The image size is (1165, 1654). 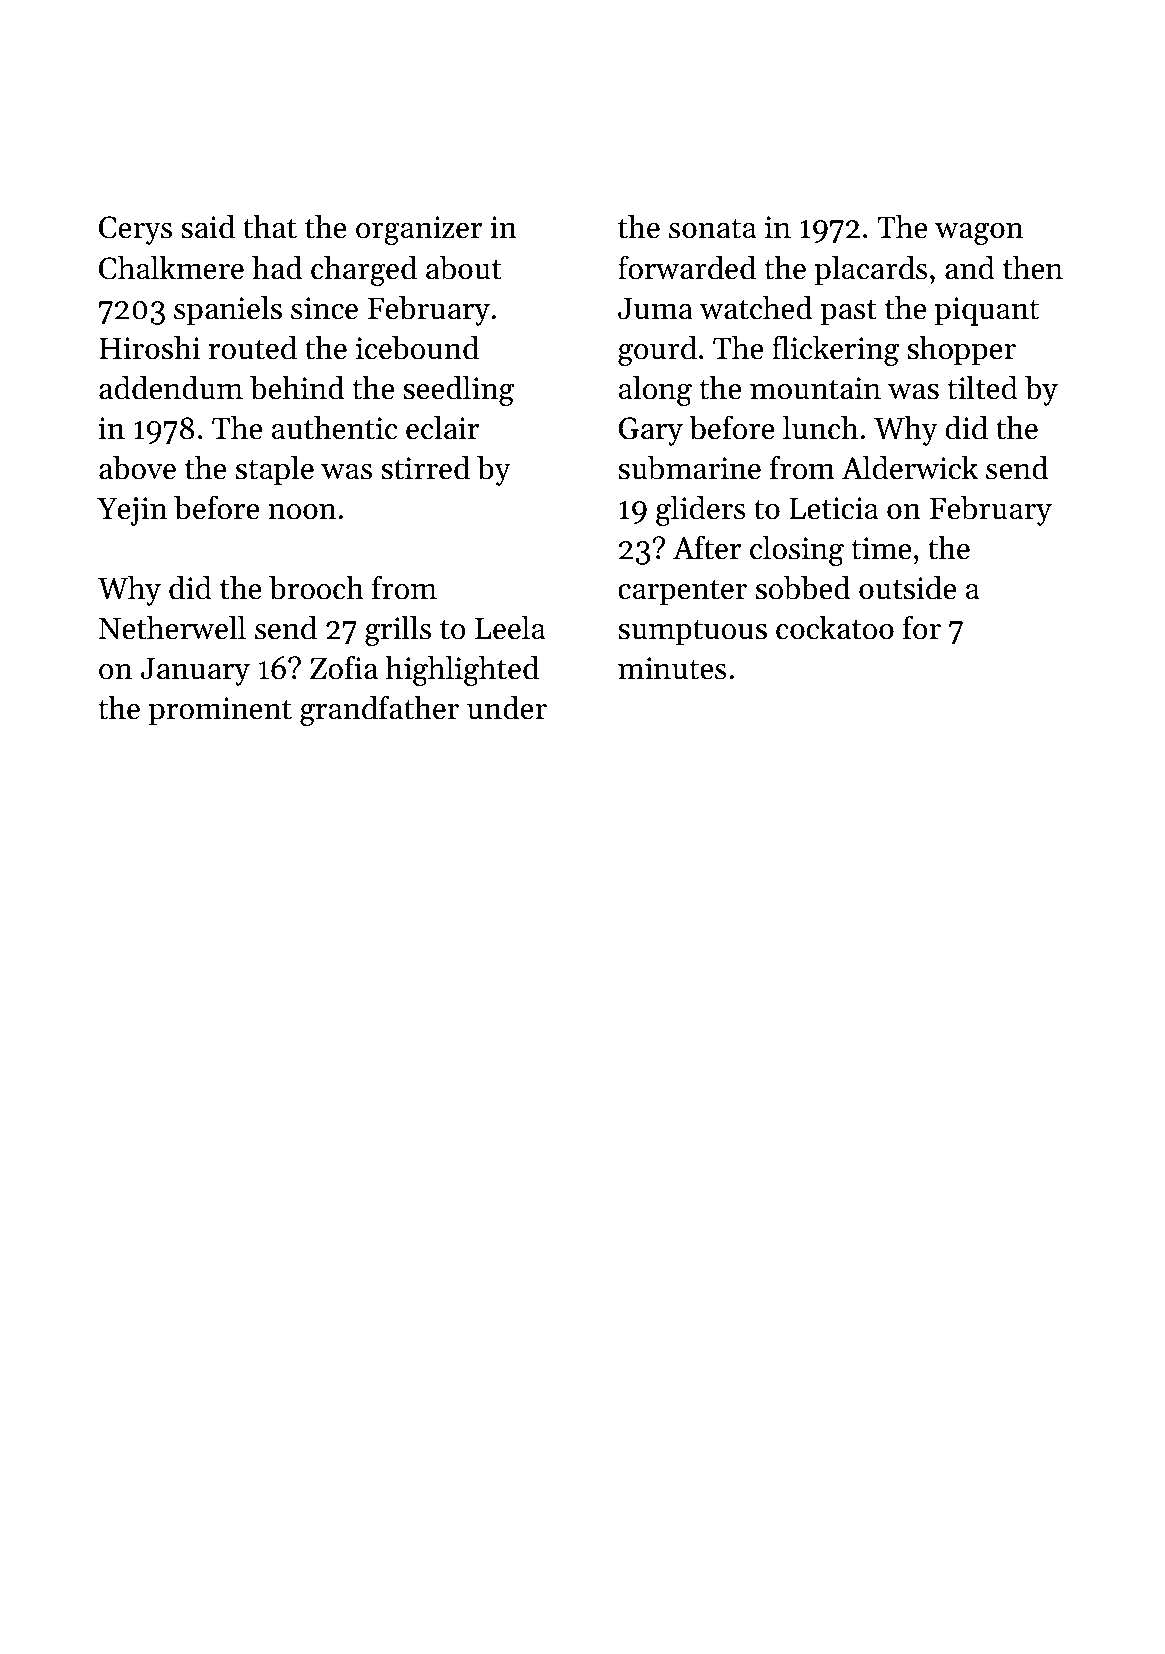 I want to click on prominent, so click(x=220, y=711).
